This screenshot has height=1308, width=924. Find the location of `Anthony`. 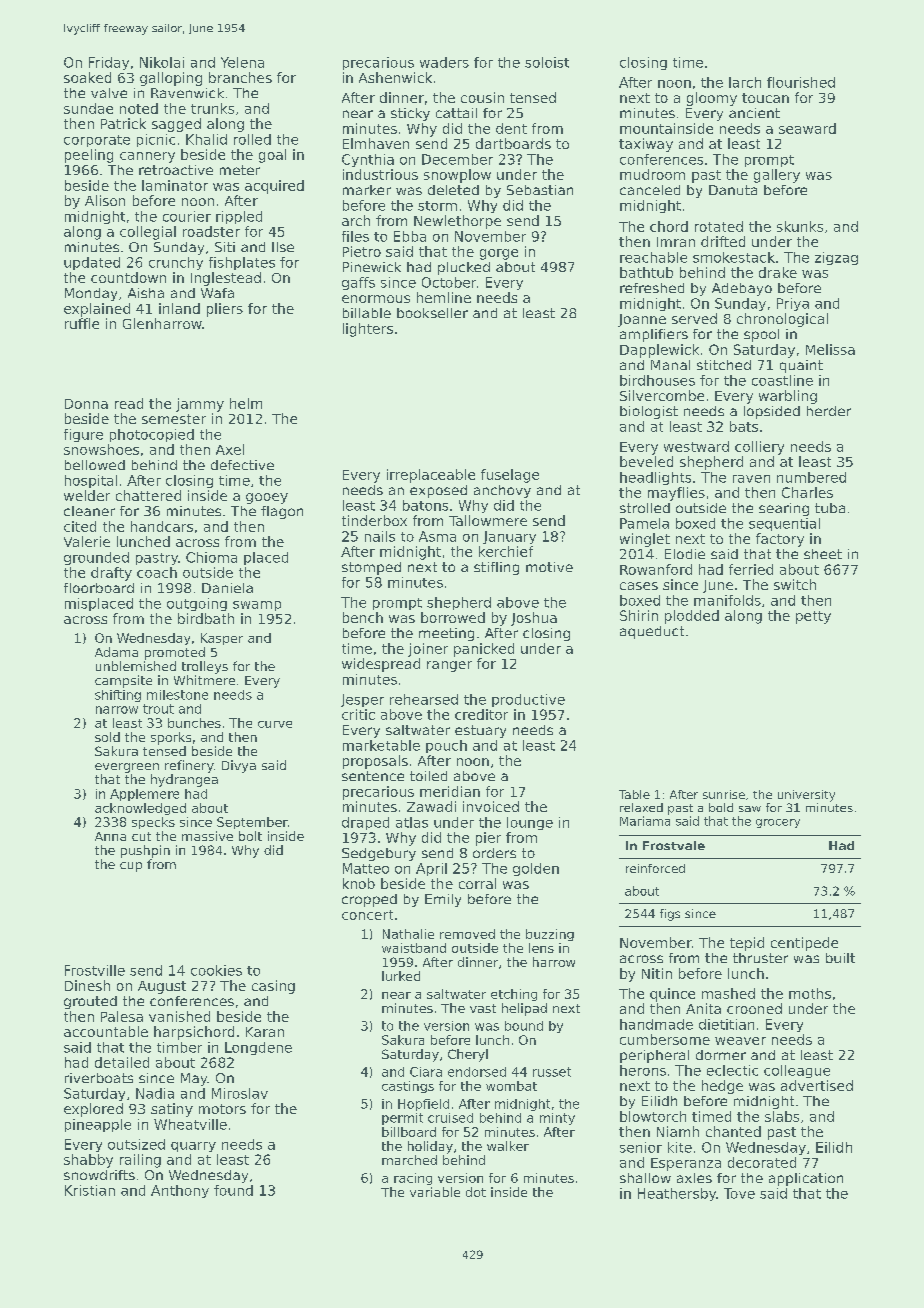

Anthony is located at coordinates (180, 1191).
